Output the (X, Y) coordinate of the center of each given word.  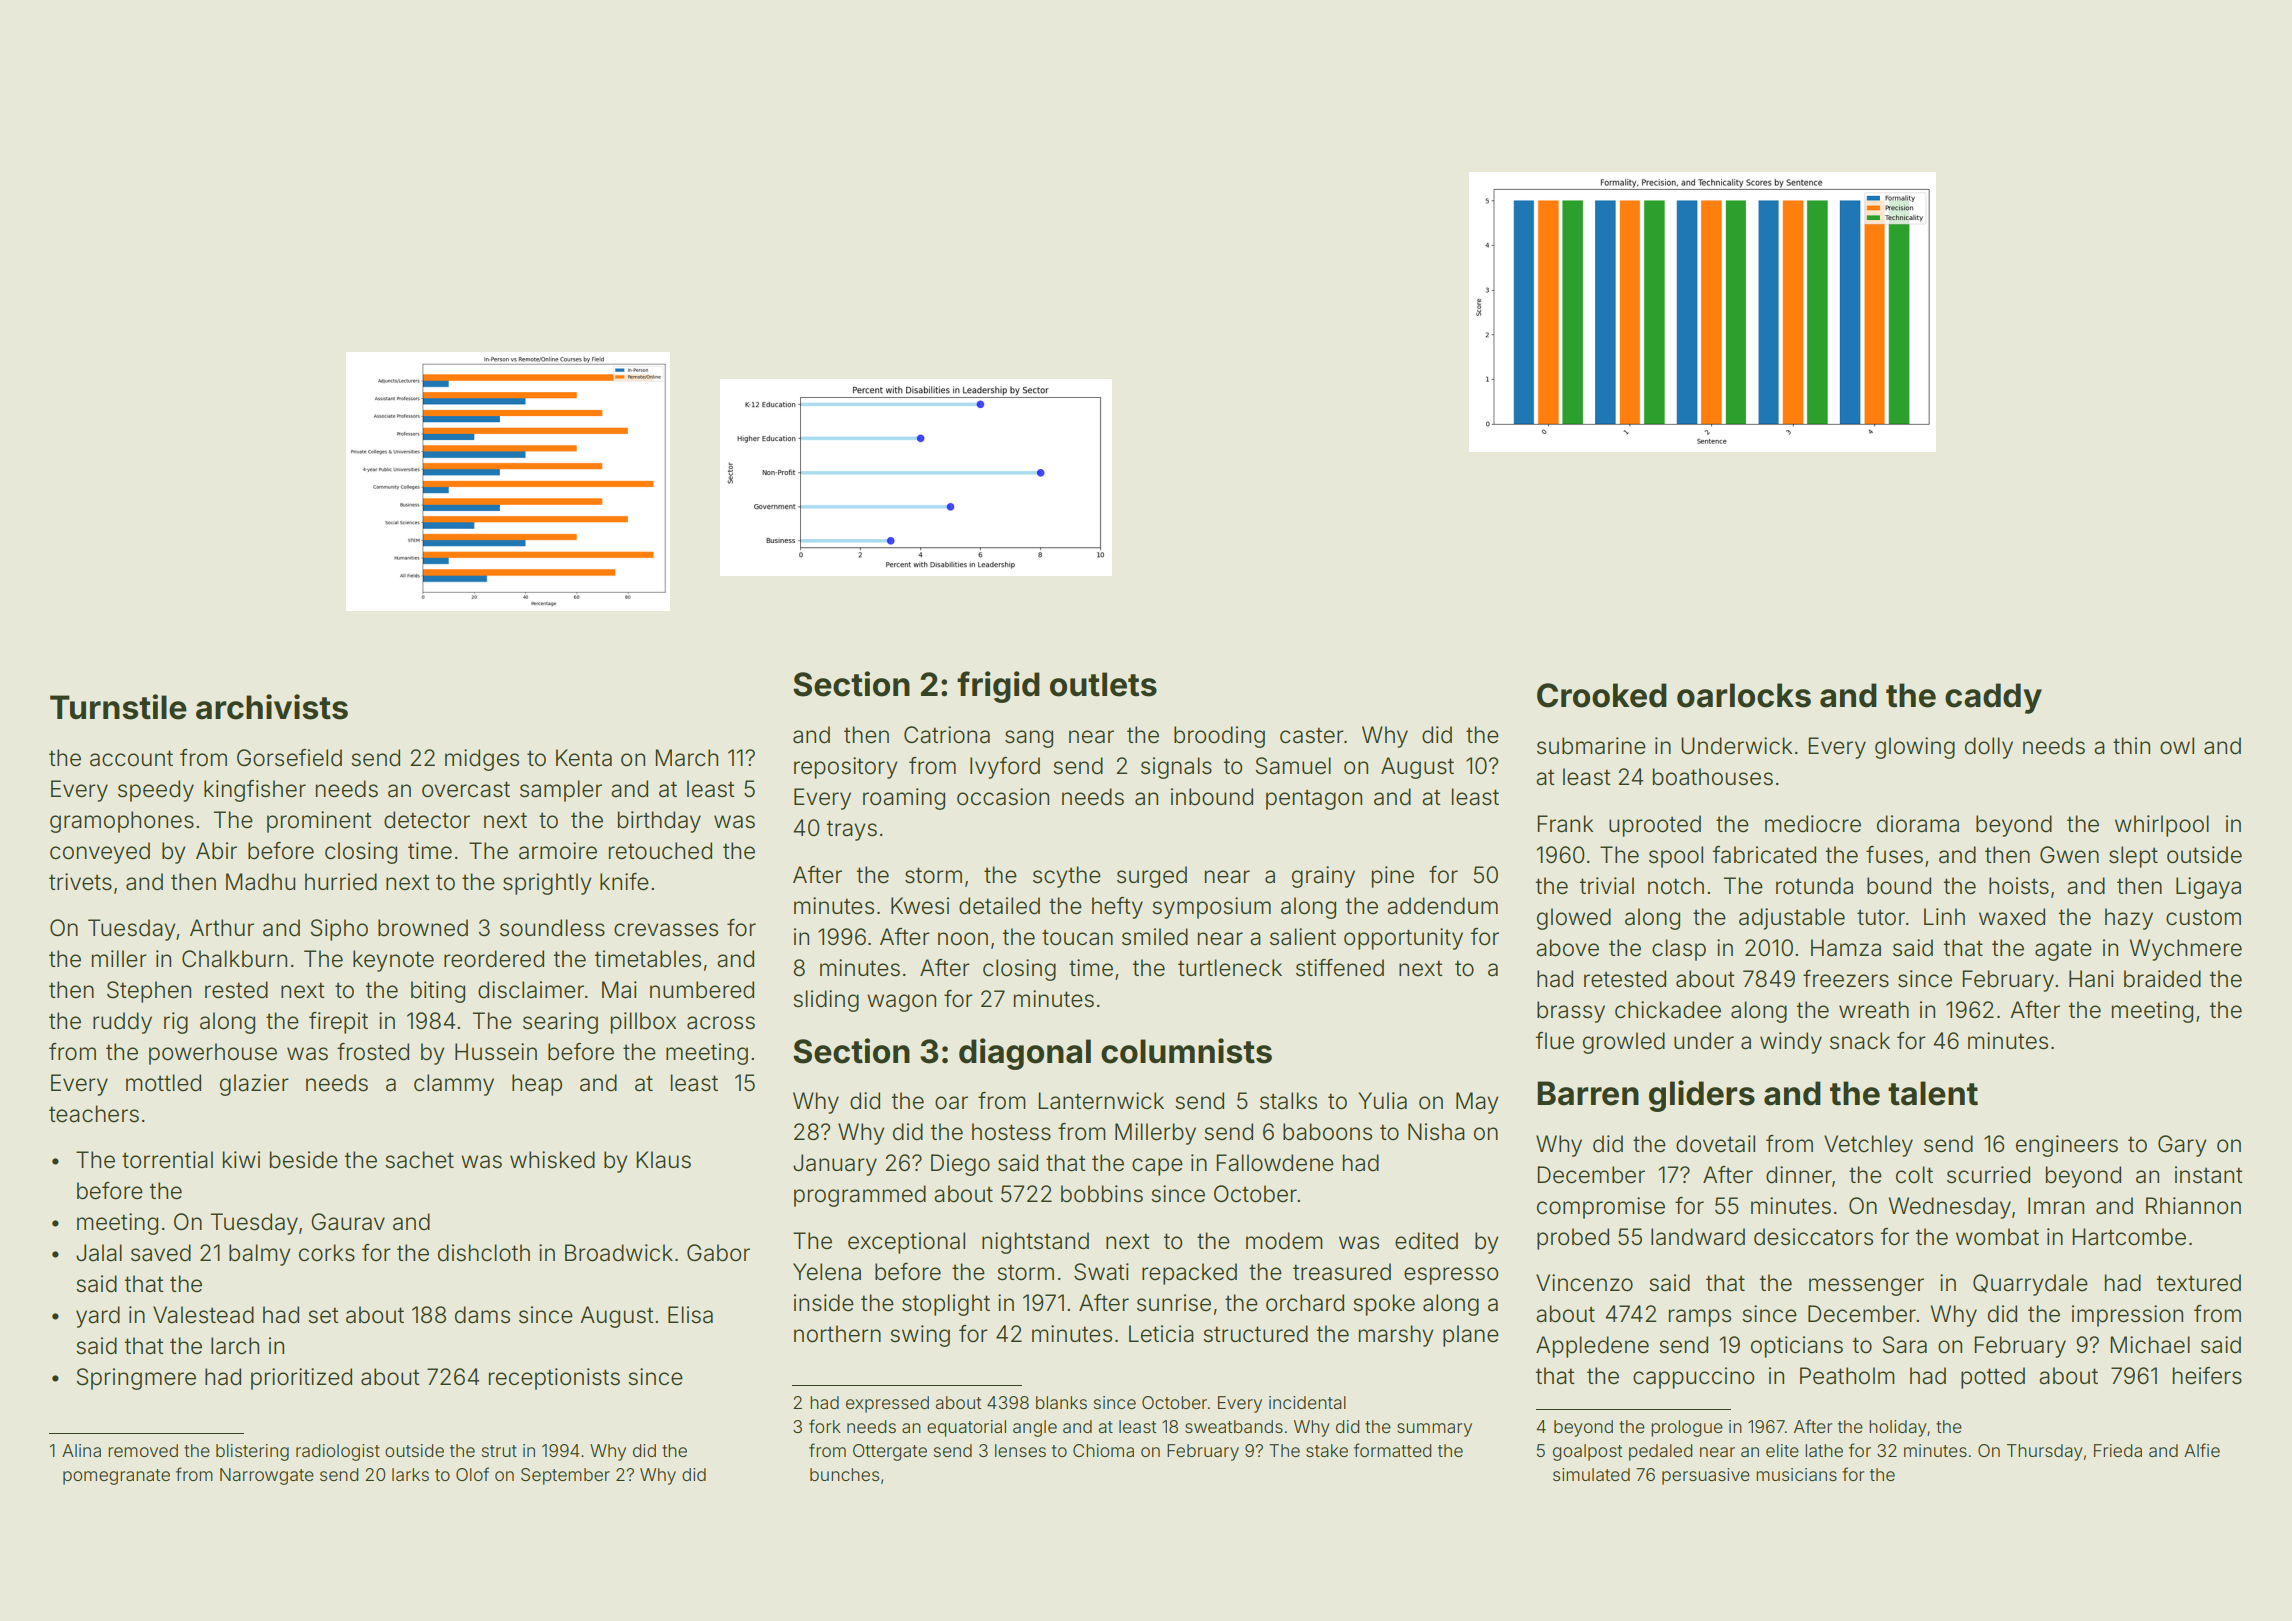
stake (1327, 1450)
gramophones (122, 822)
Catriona (947, 735)
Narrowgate (267, 1476)
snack (1860, 1041)
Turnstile (118, 707)
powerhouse (213, 1054)
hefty (1117, 908)
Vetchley (1868, 1146)
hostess (1011, 1132)
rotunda (1814, 886)
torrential (167, 1160)
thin (2131, 745)
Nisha (1436, 1132)
